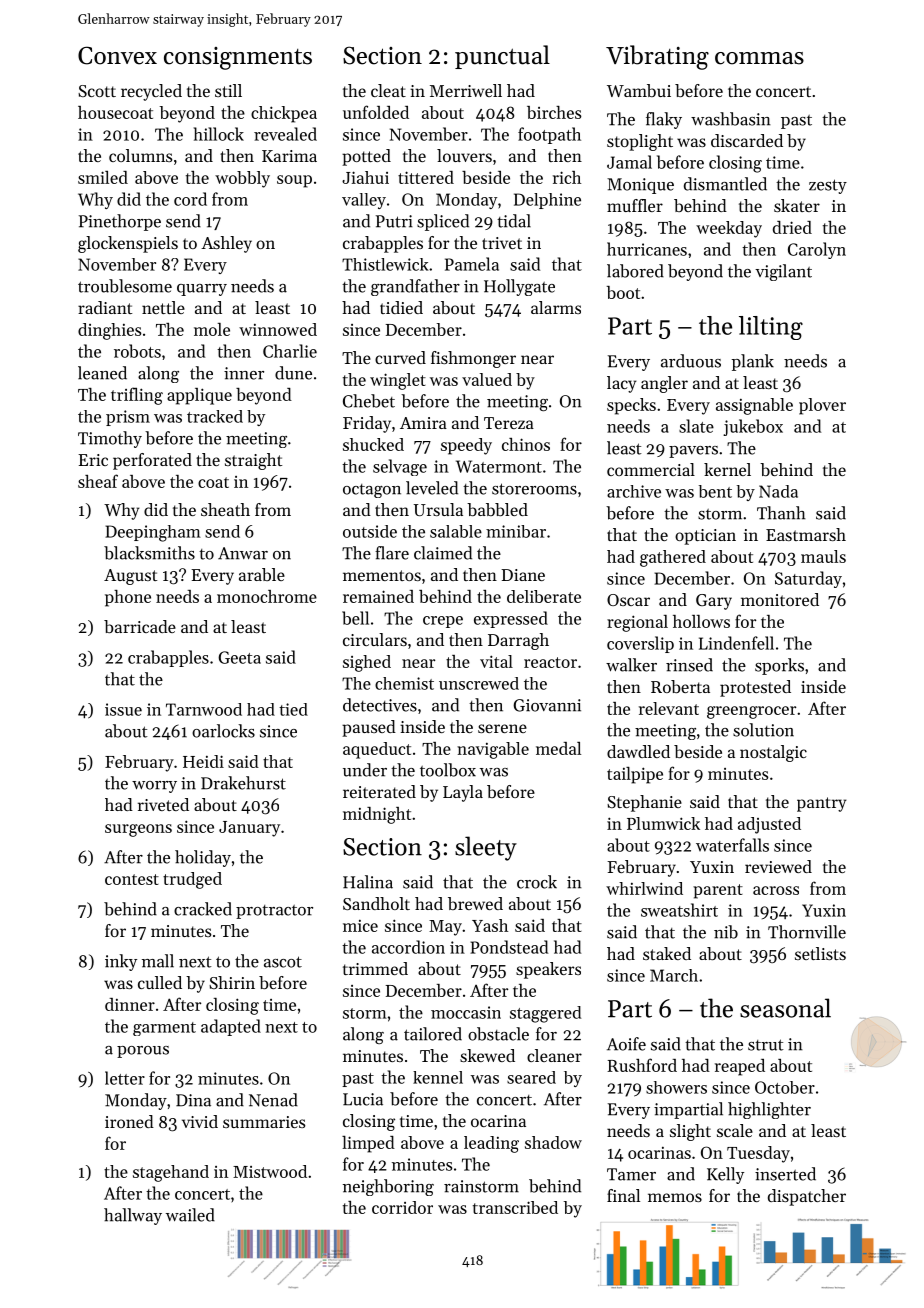 This screenshot has height=1308, width=924. What do you see at coordinates (549, 135) in the screenshot?
I see `footpath` at bounding box center [549, 135].
